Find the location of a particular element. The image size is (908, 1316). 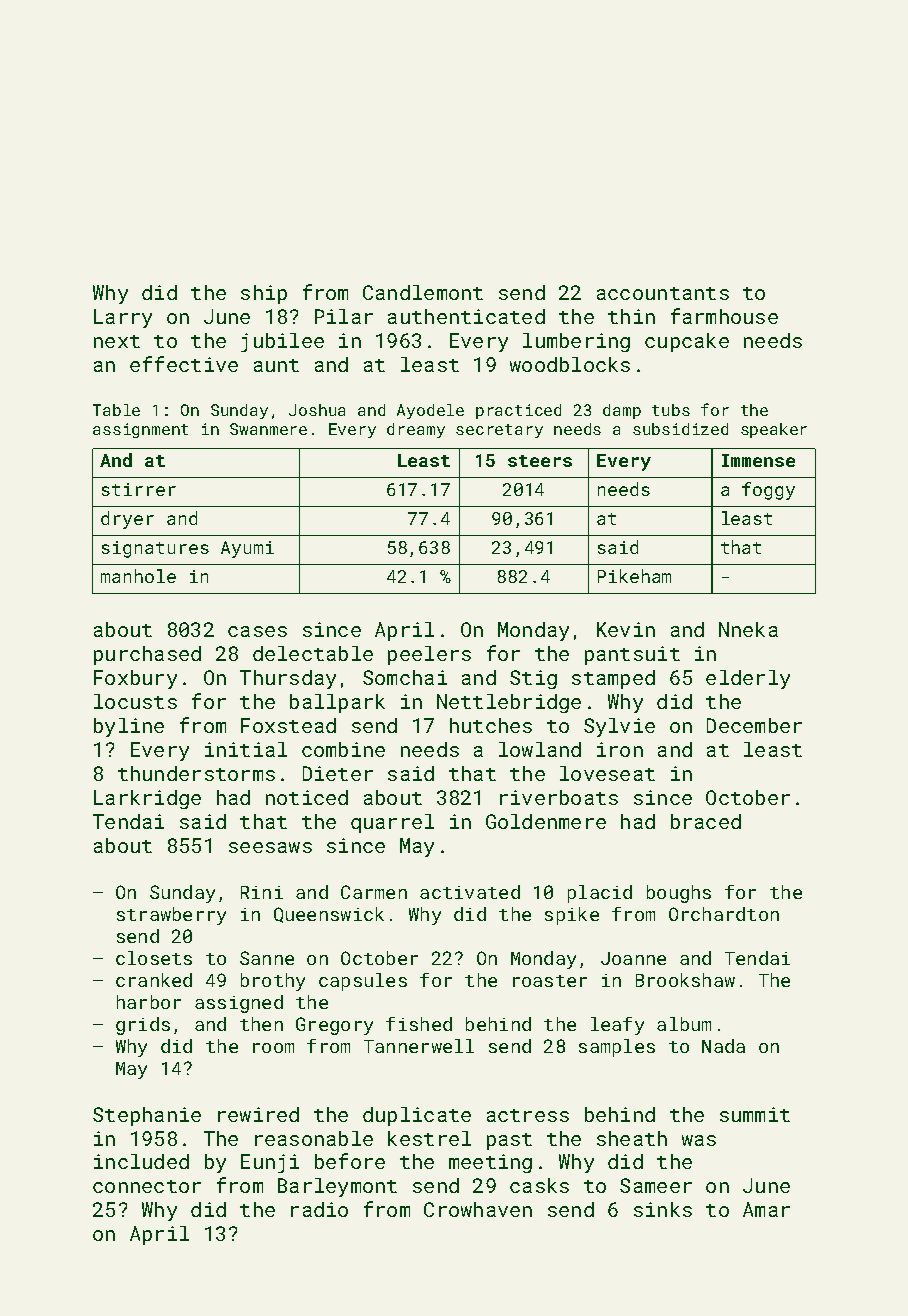

Candlemont is located at coordinates (423, 292).
